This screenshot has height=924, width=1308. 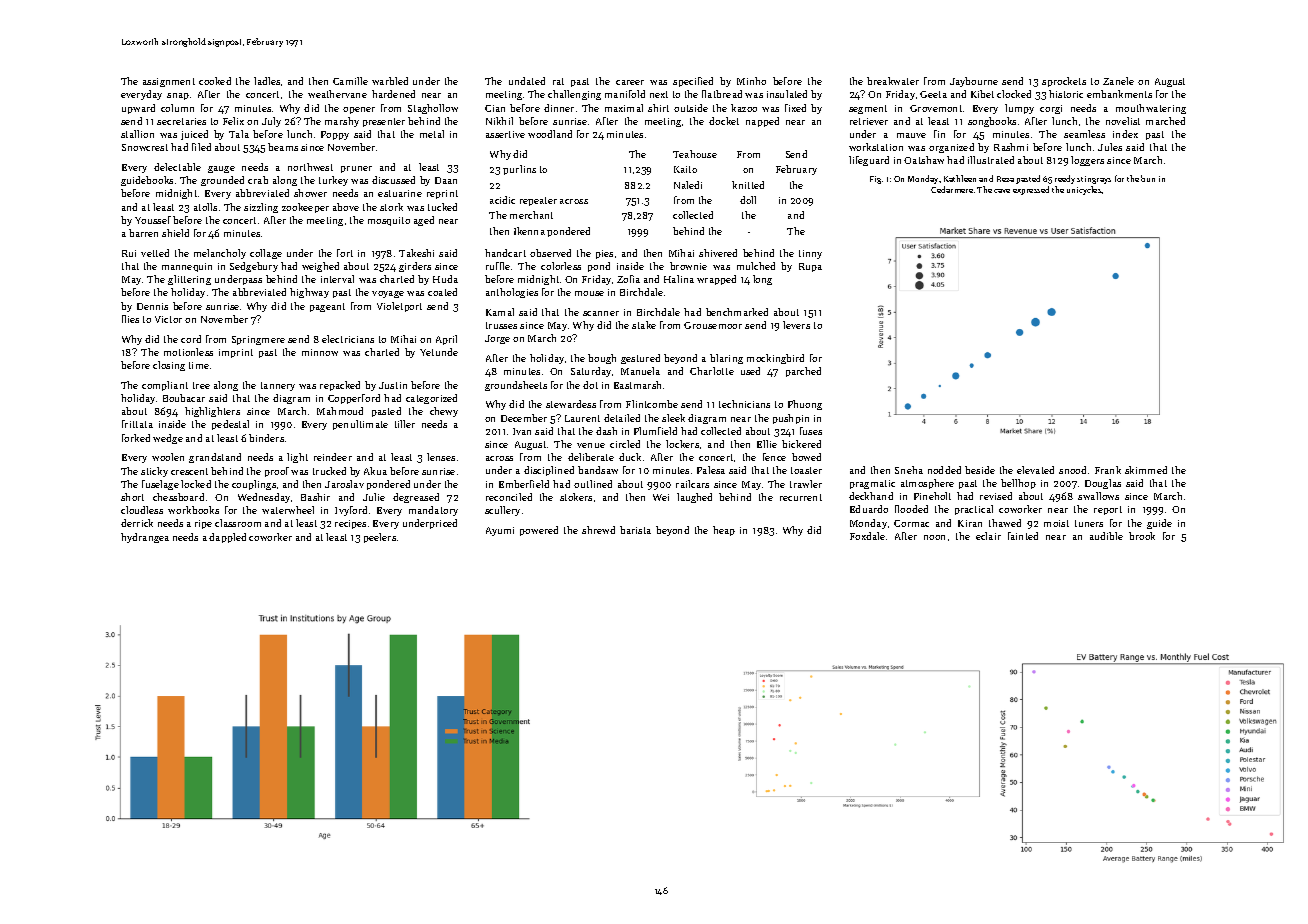 I want to click on Teahouse, so click(x=695, y=154).
